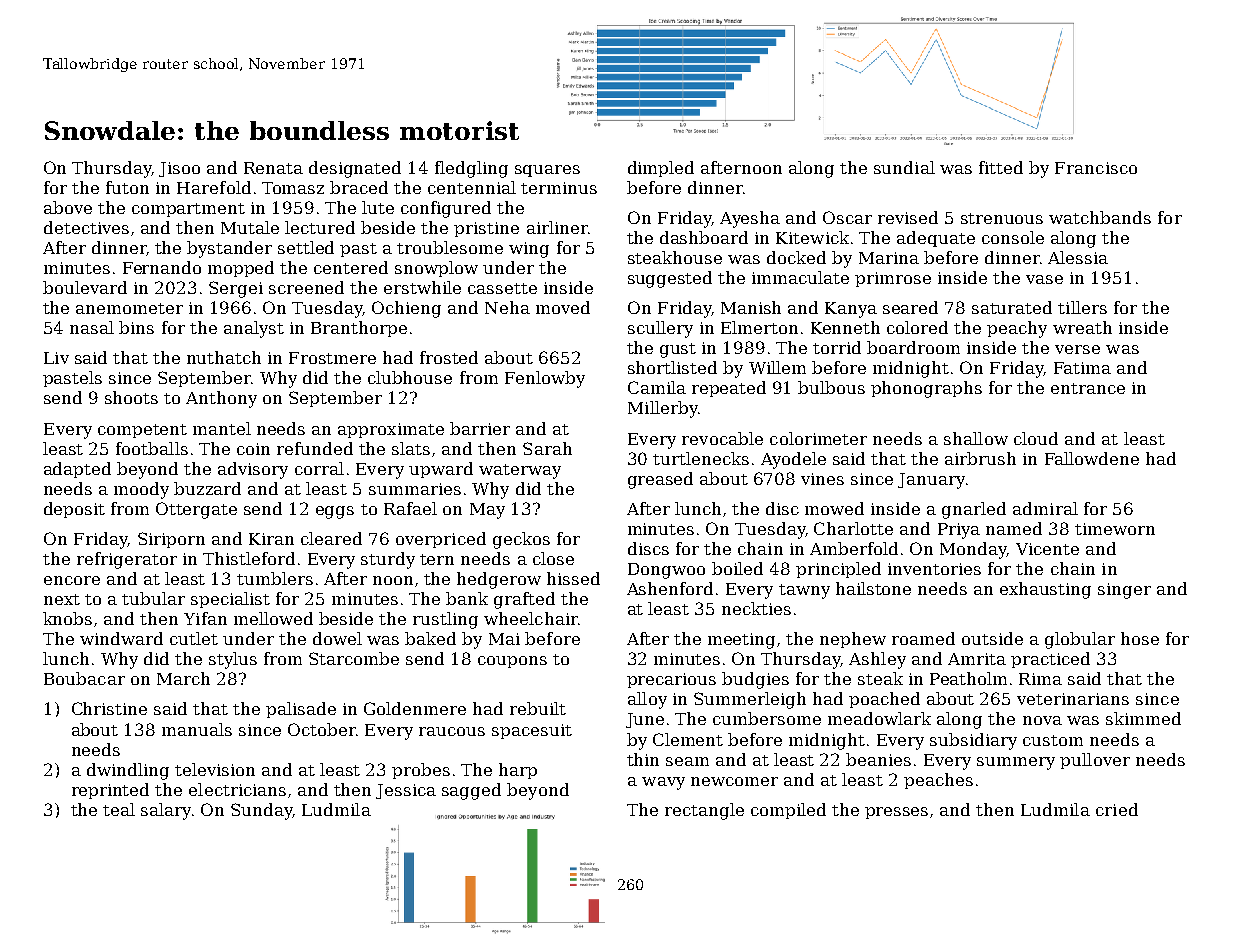  Describe the element at coordinates (194, 638) in the image. I see `cutlet` at that location.
